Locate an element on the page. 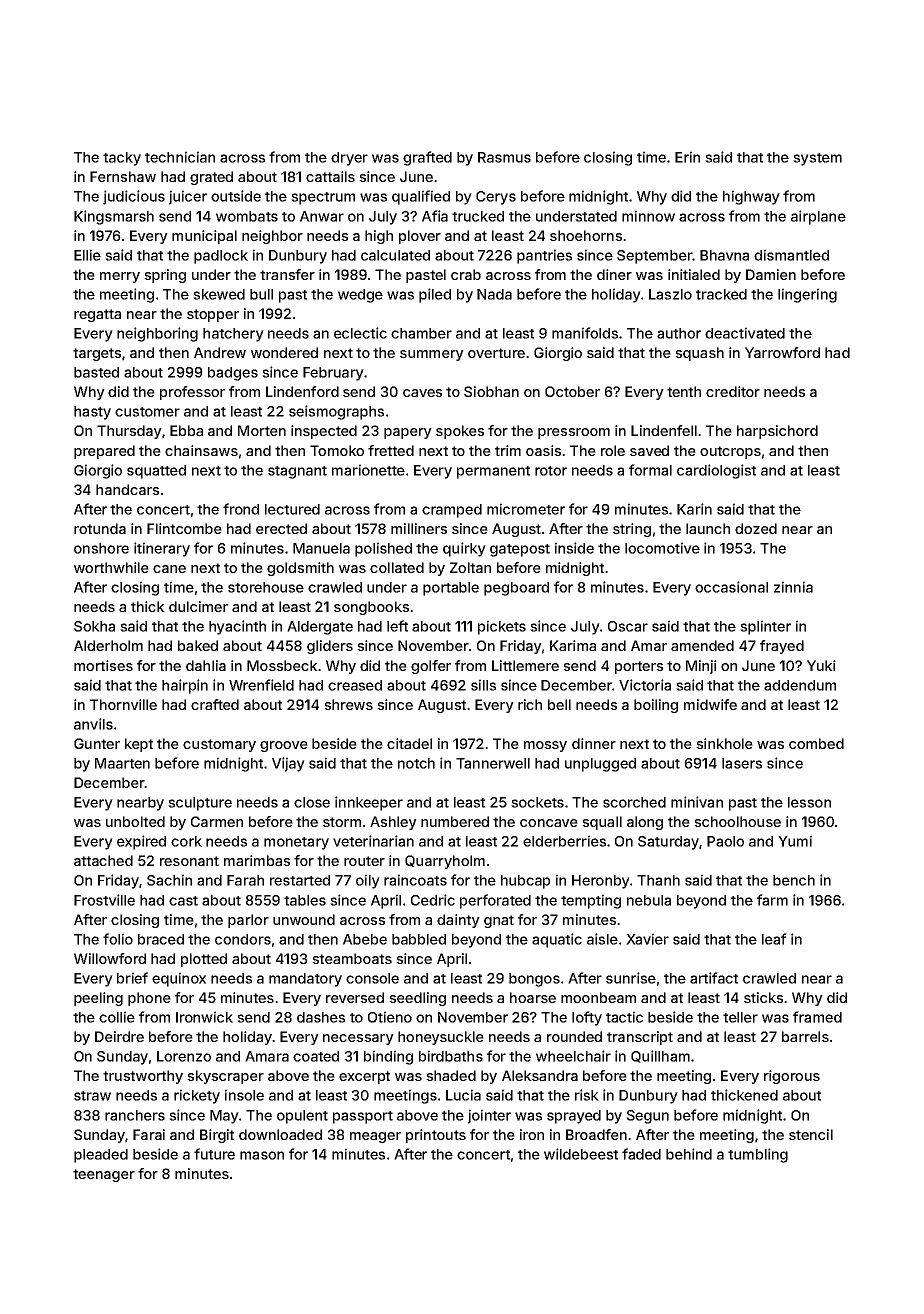 The height and width of the page is (1314, 924). hasty is located at coordinates (92, 413).
